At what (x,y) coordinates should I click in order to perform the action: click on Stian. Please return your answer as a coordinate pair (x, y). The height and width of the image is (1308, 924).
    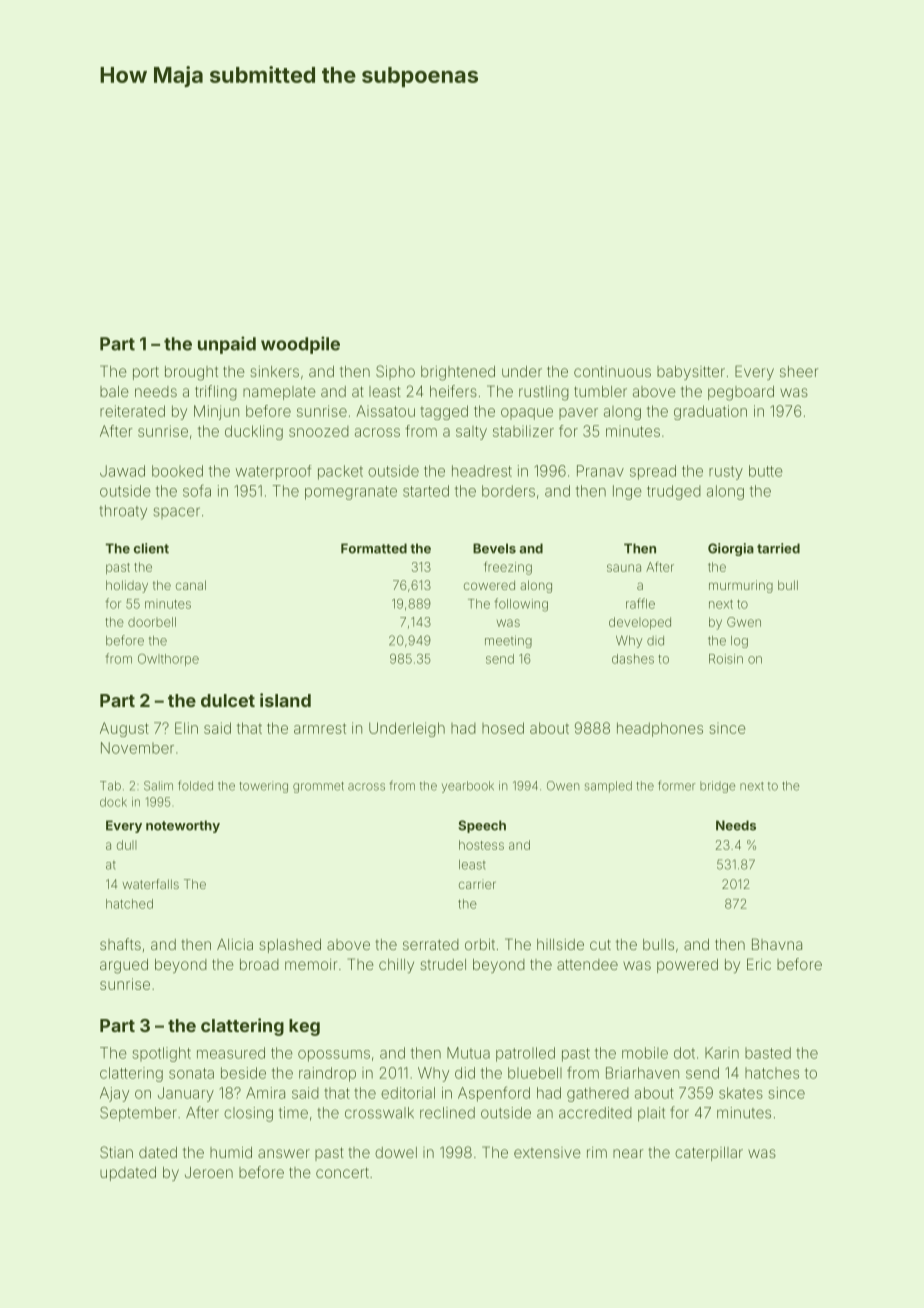
    Looking at the image, I should click on (116, 1152).
